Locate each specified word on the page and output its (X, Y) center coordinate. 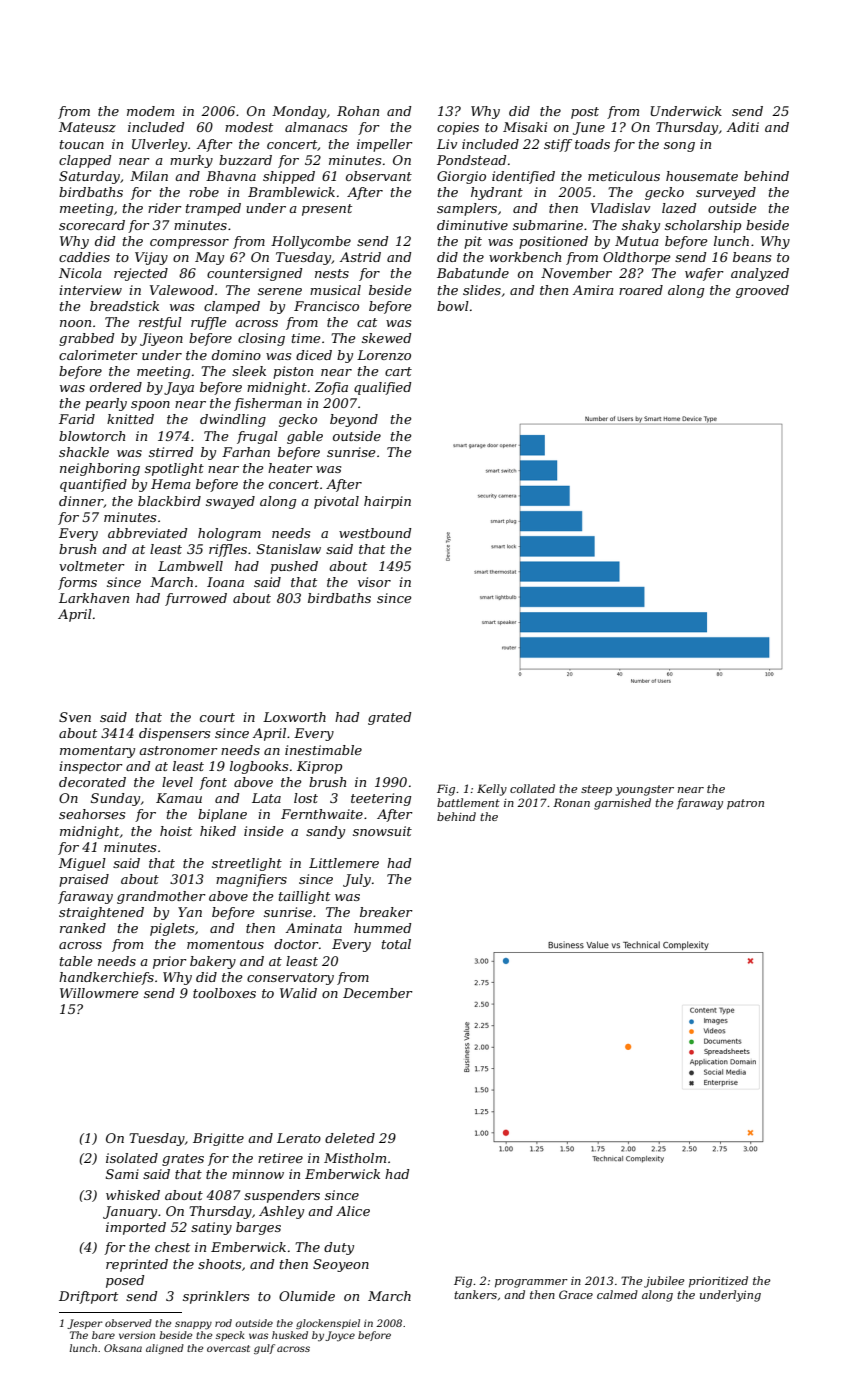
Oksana (123, 1348)
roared (641, 290)
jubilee (664, 1282)
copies (458, 128)
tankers (475, 1294)
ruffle (209, 323)
